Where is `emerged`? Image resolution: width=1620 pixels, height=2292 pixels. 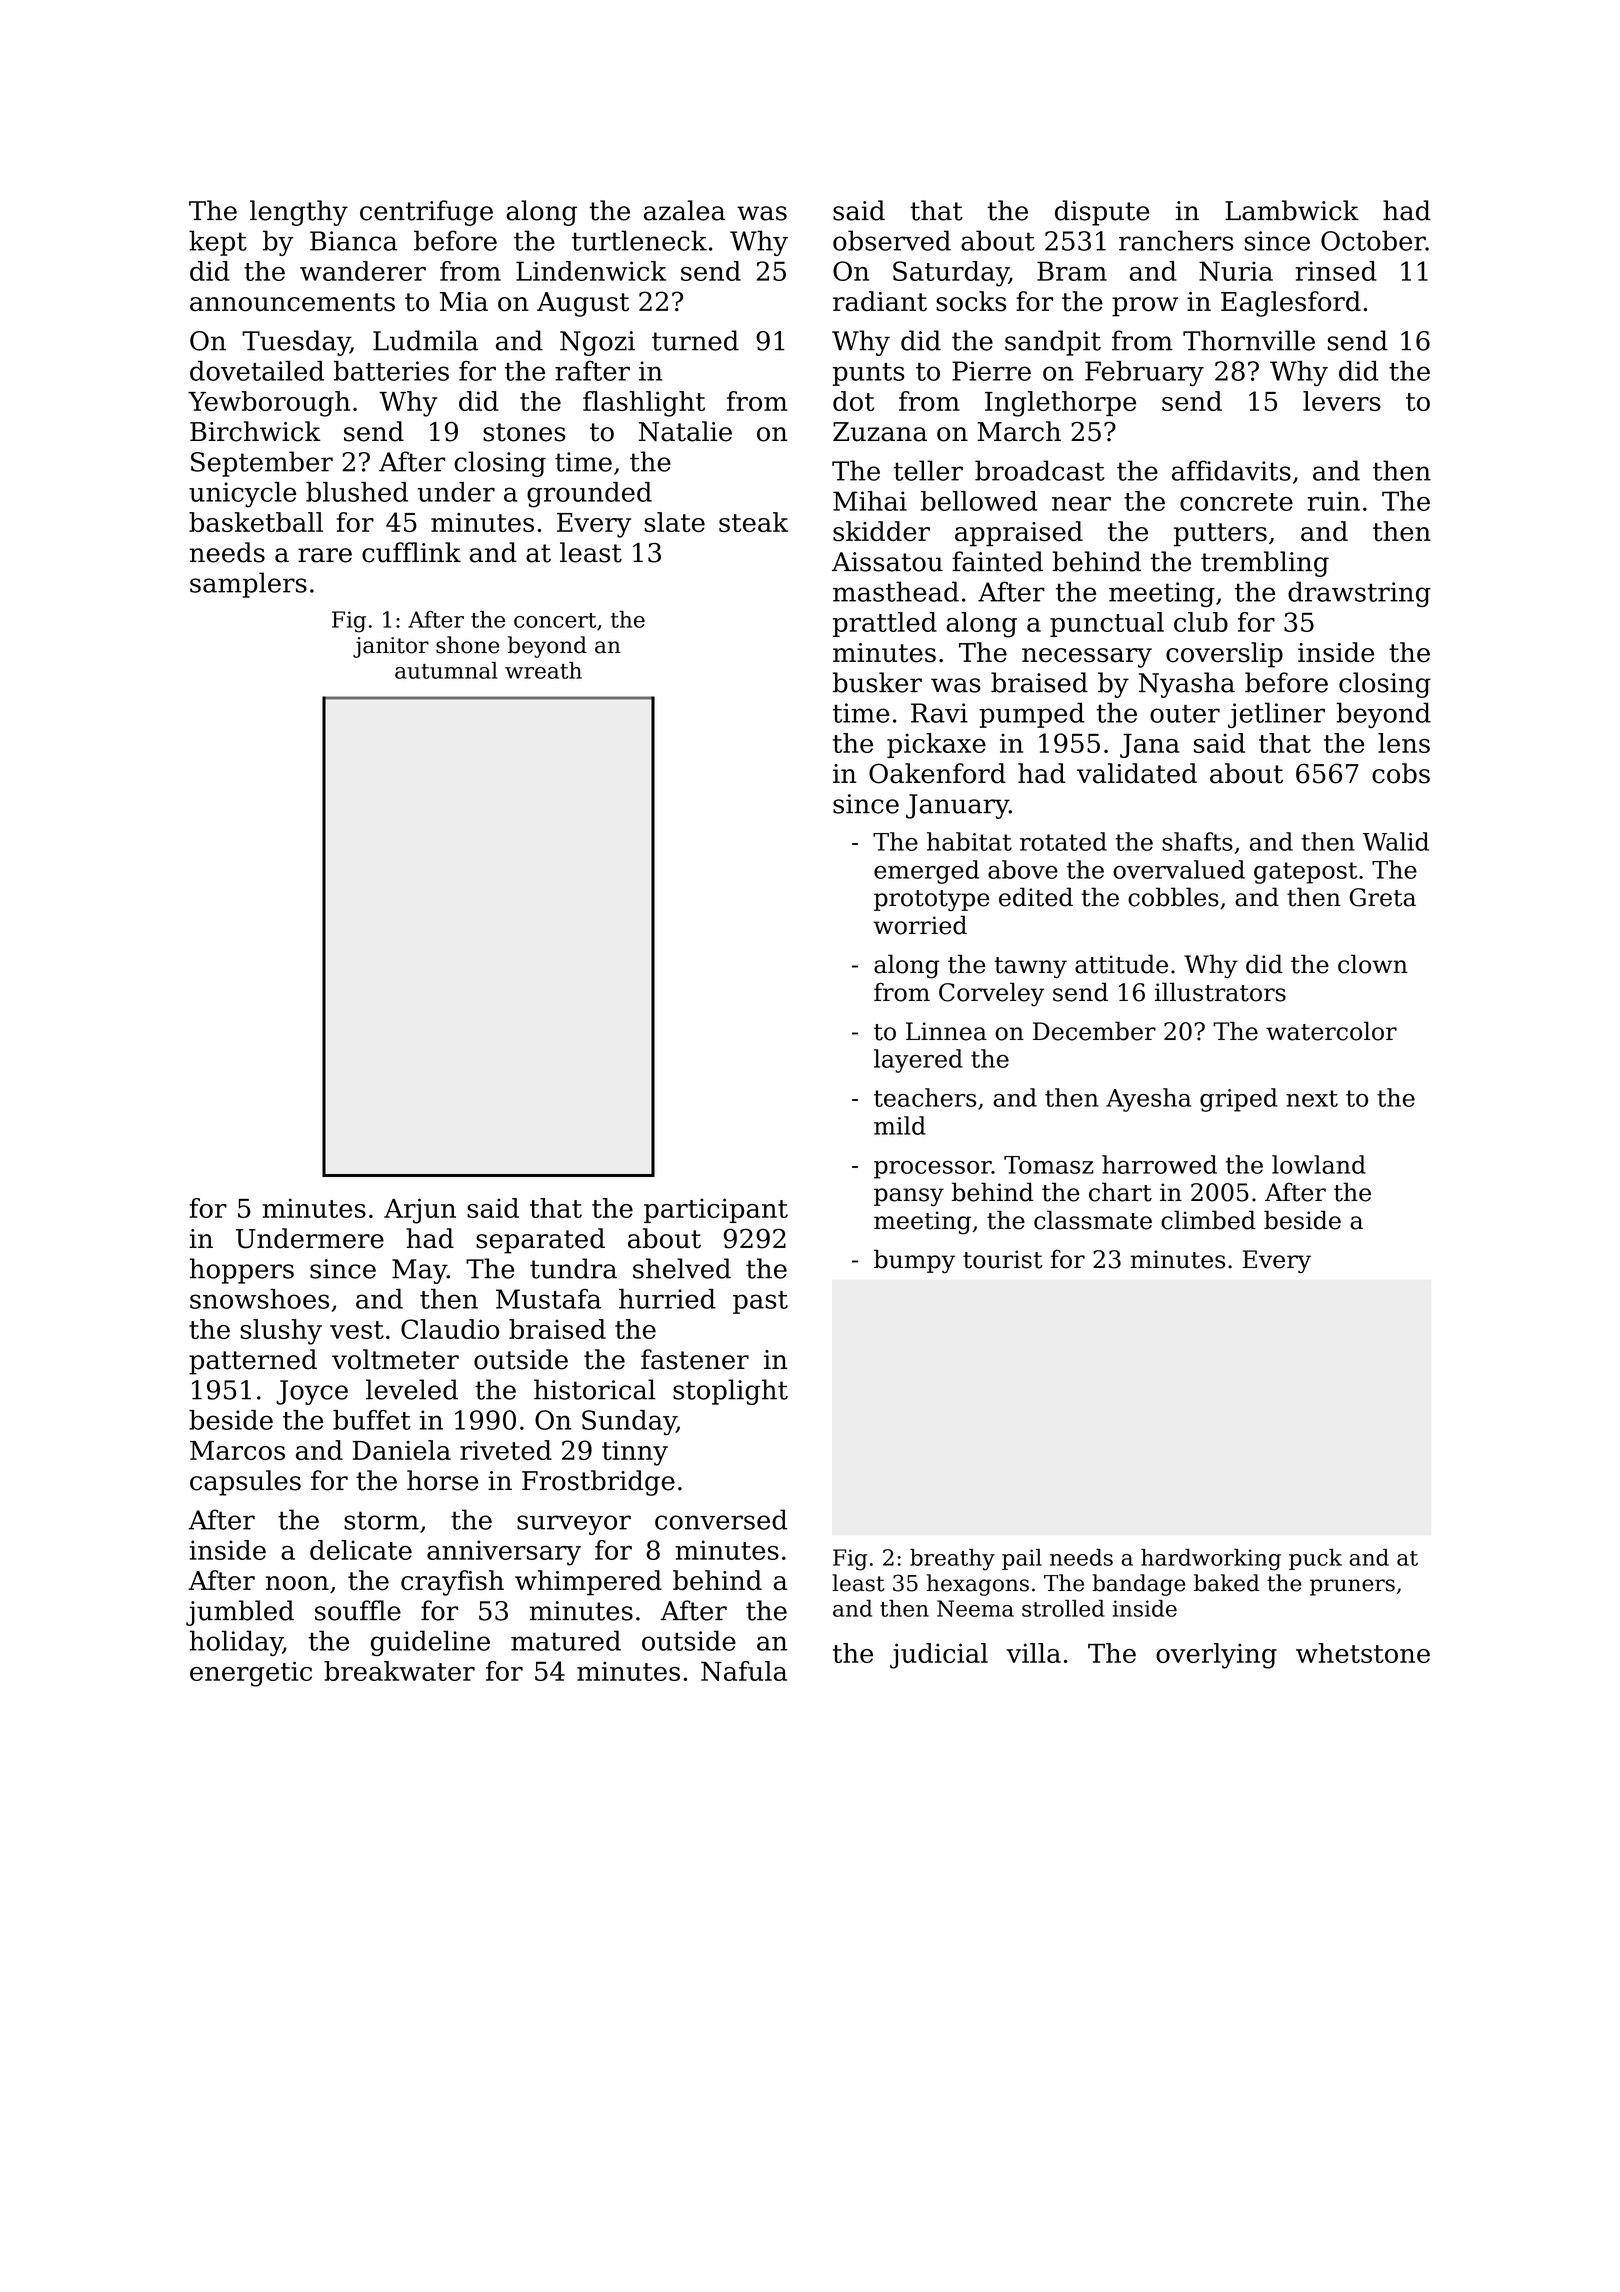
emerged is located at coordinates (926, 872).
